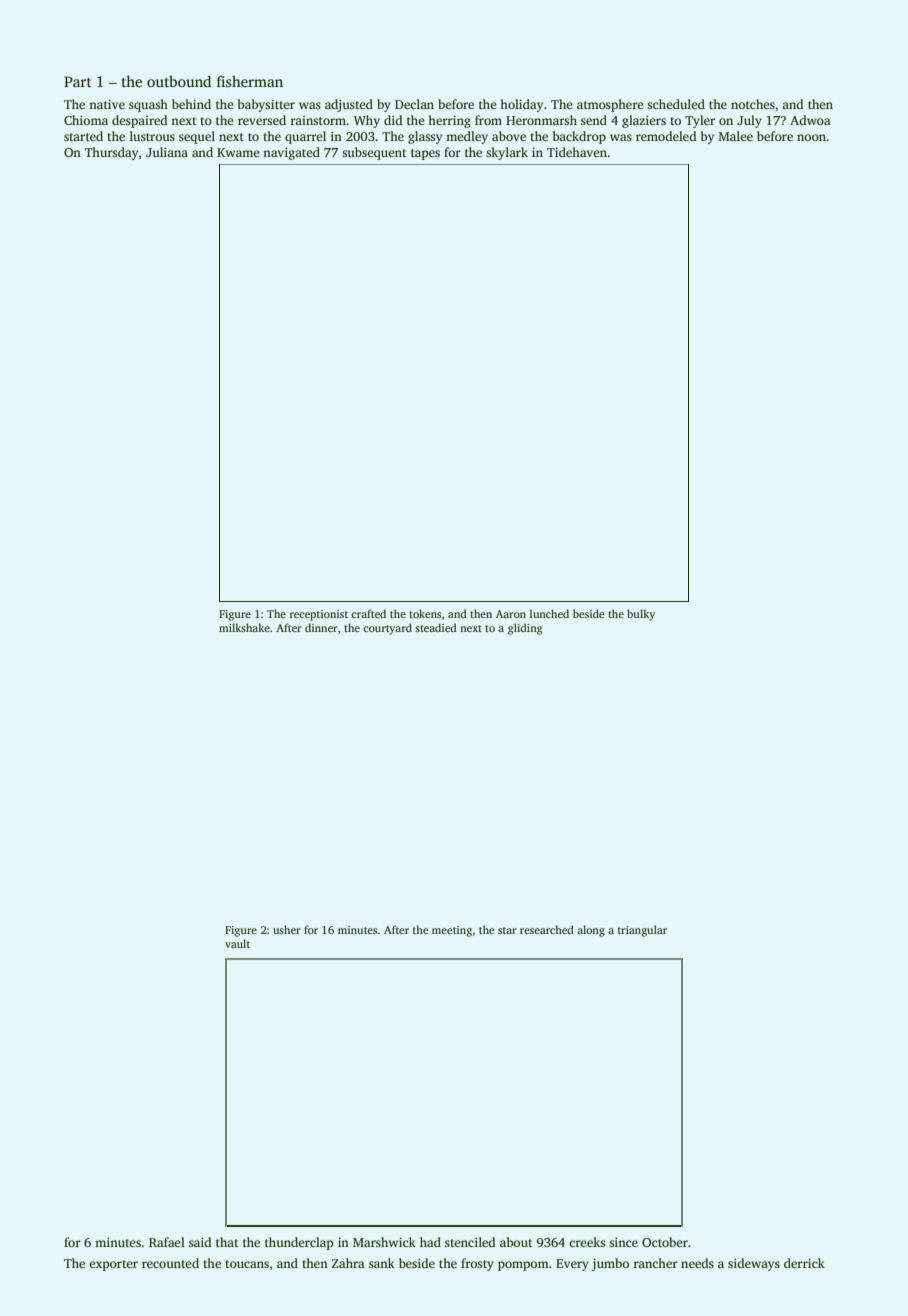 The image size is (908, 1316). Describe the element at coordinates (111, 153) in the image. I see `Thursday` at that location.
